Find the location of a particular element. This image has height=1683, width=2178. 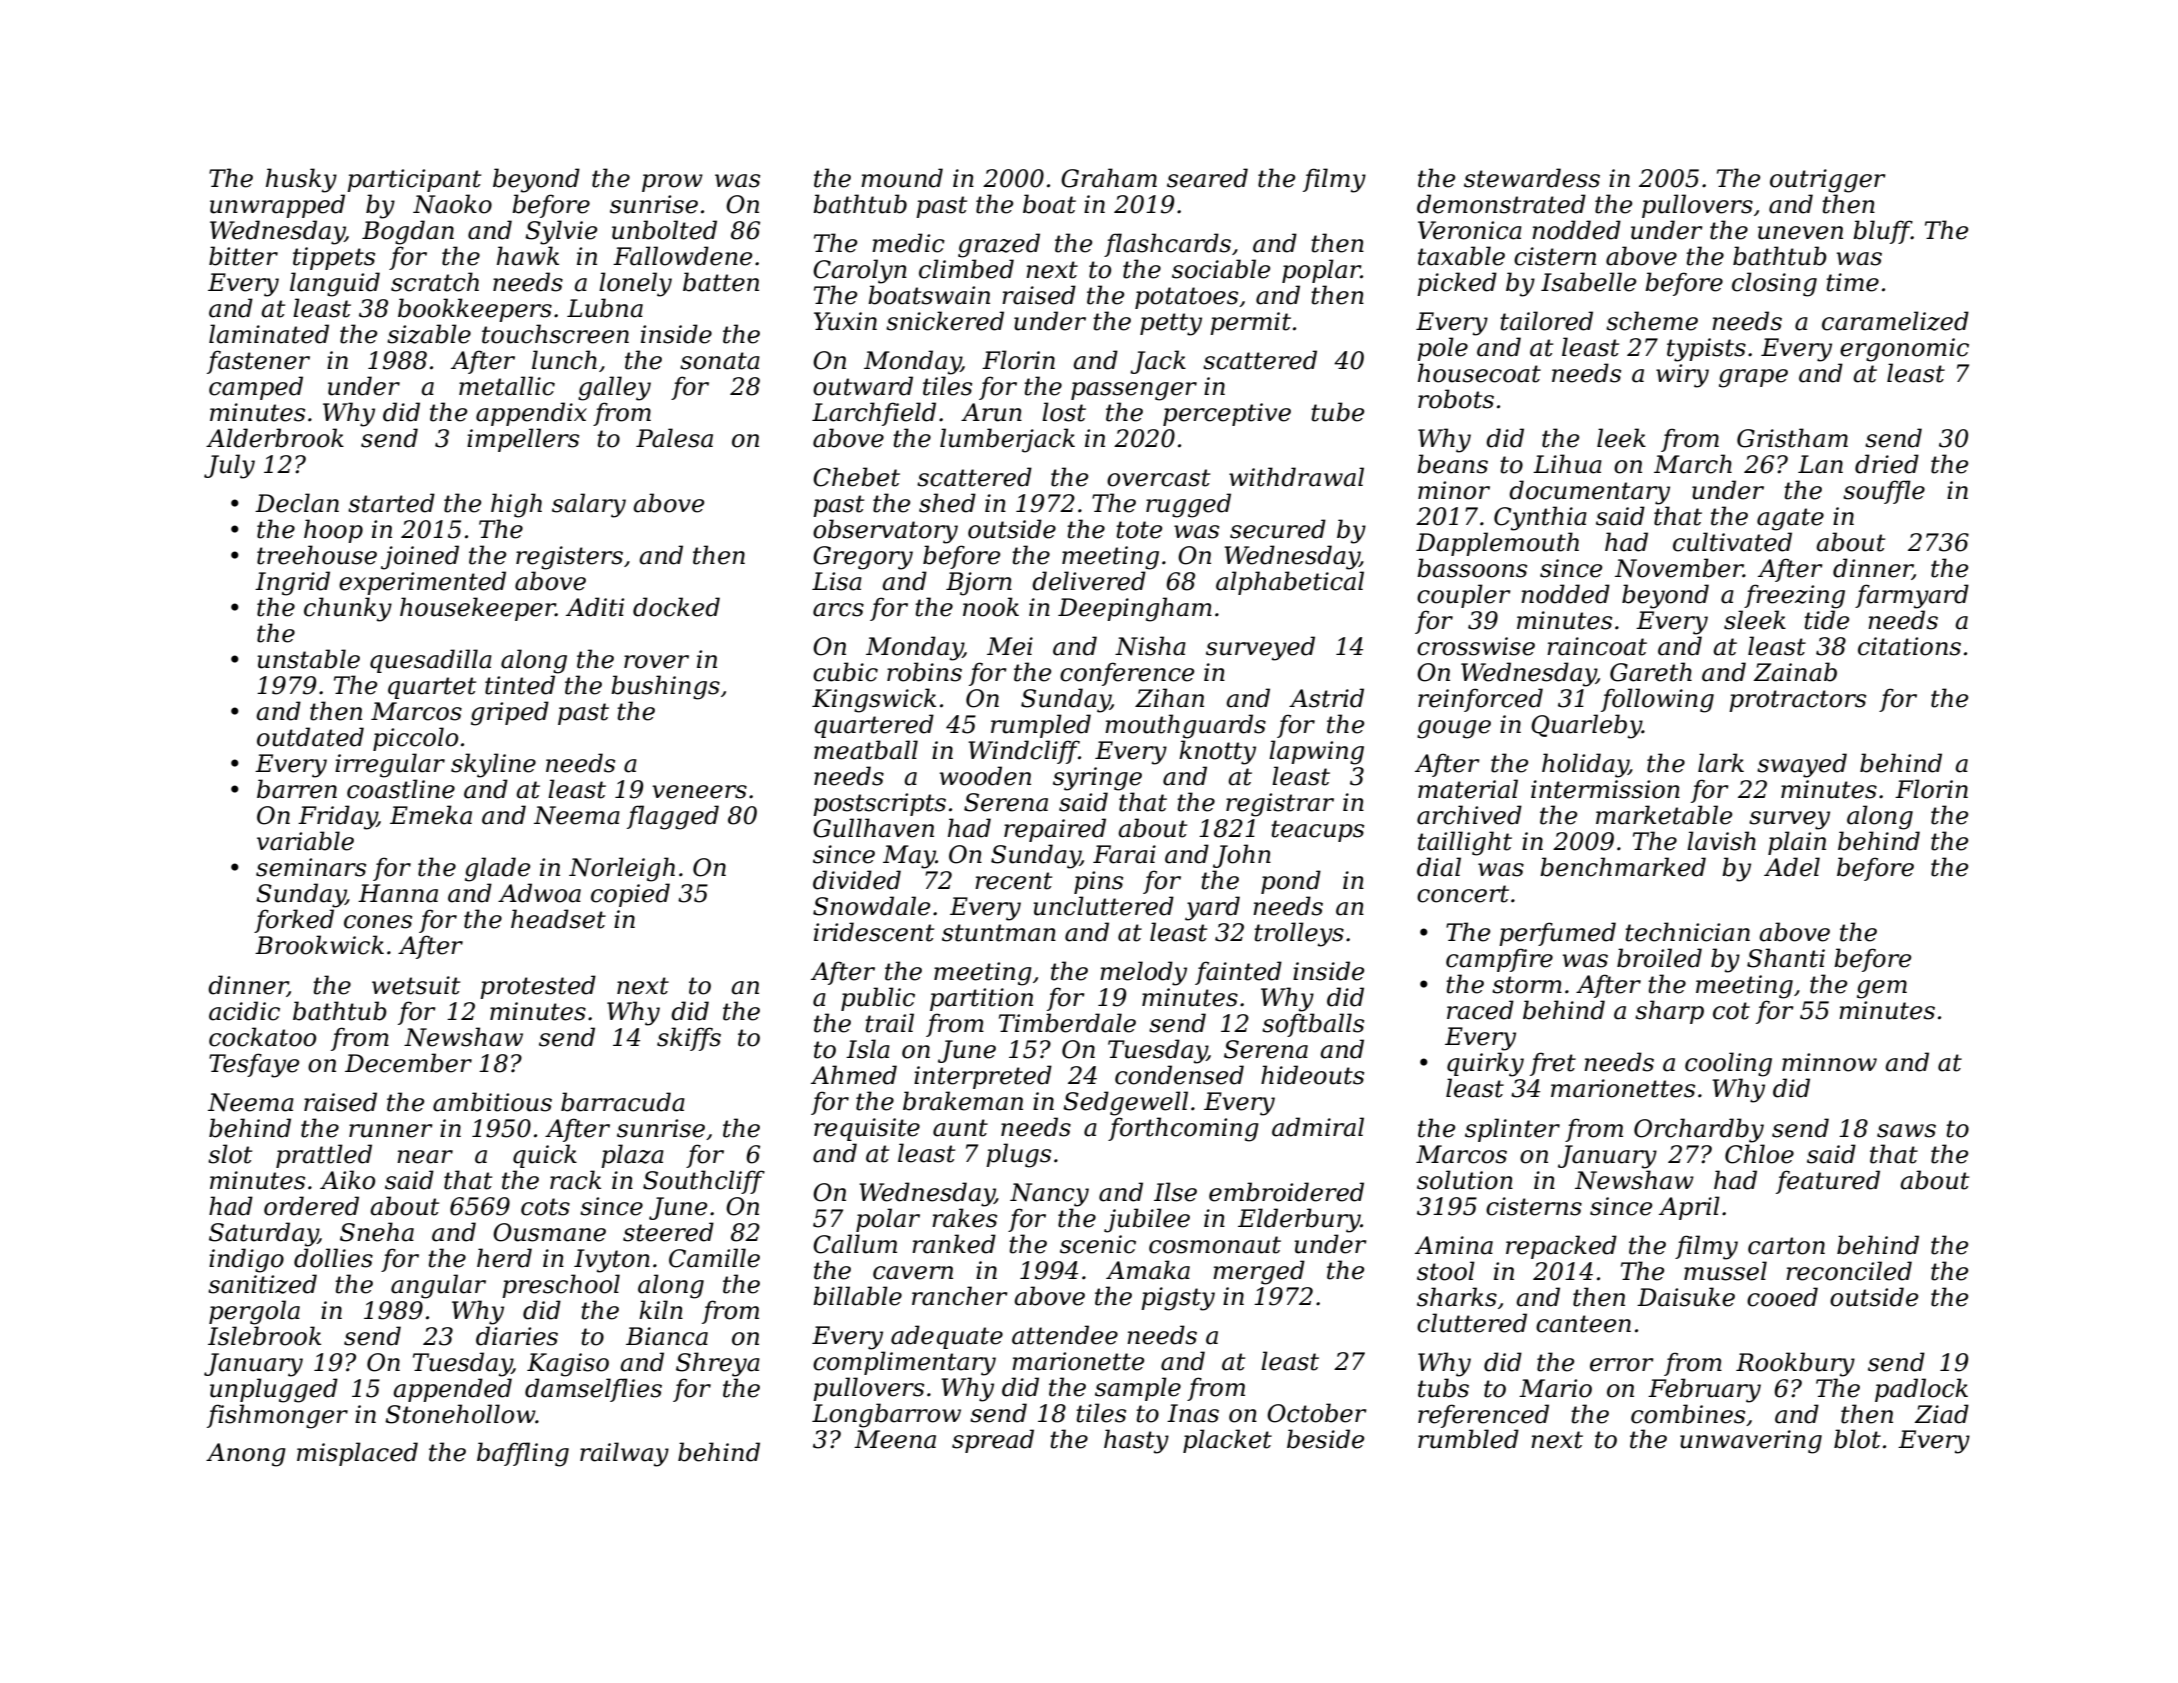

hasty is located at coordinates (1136, 1441).
